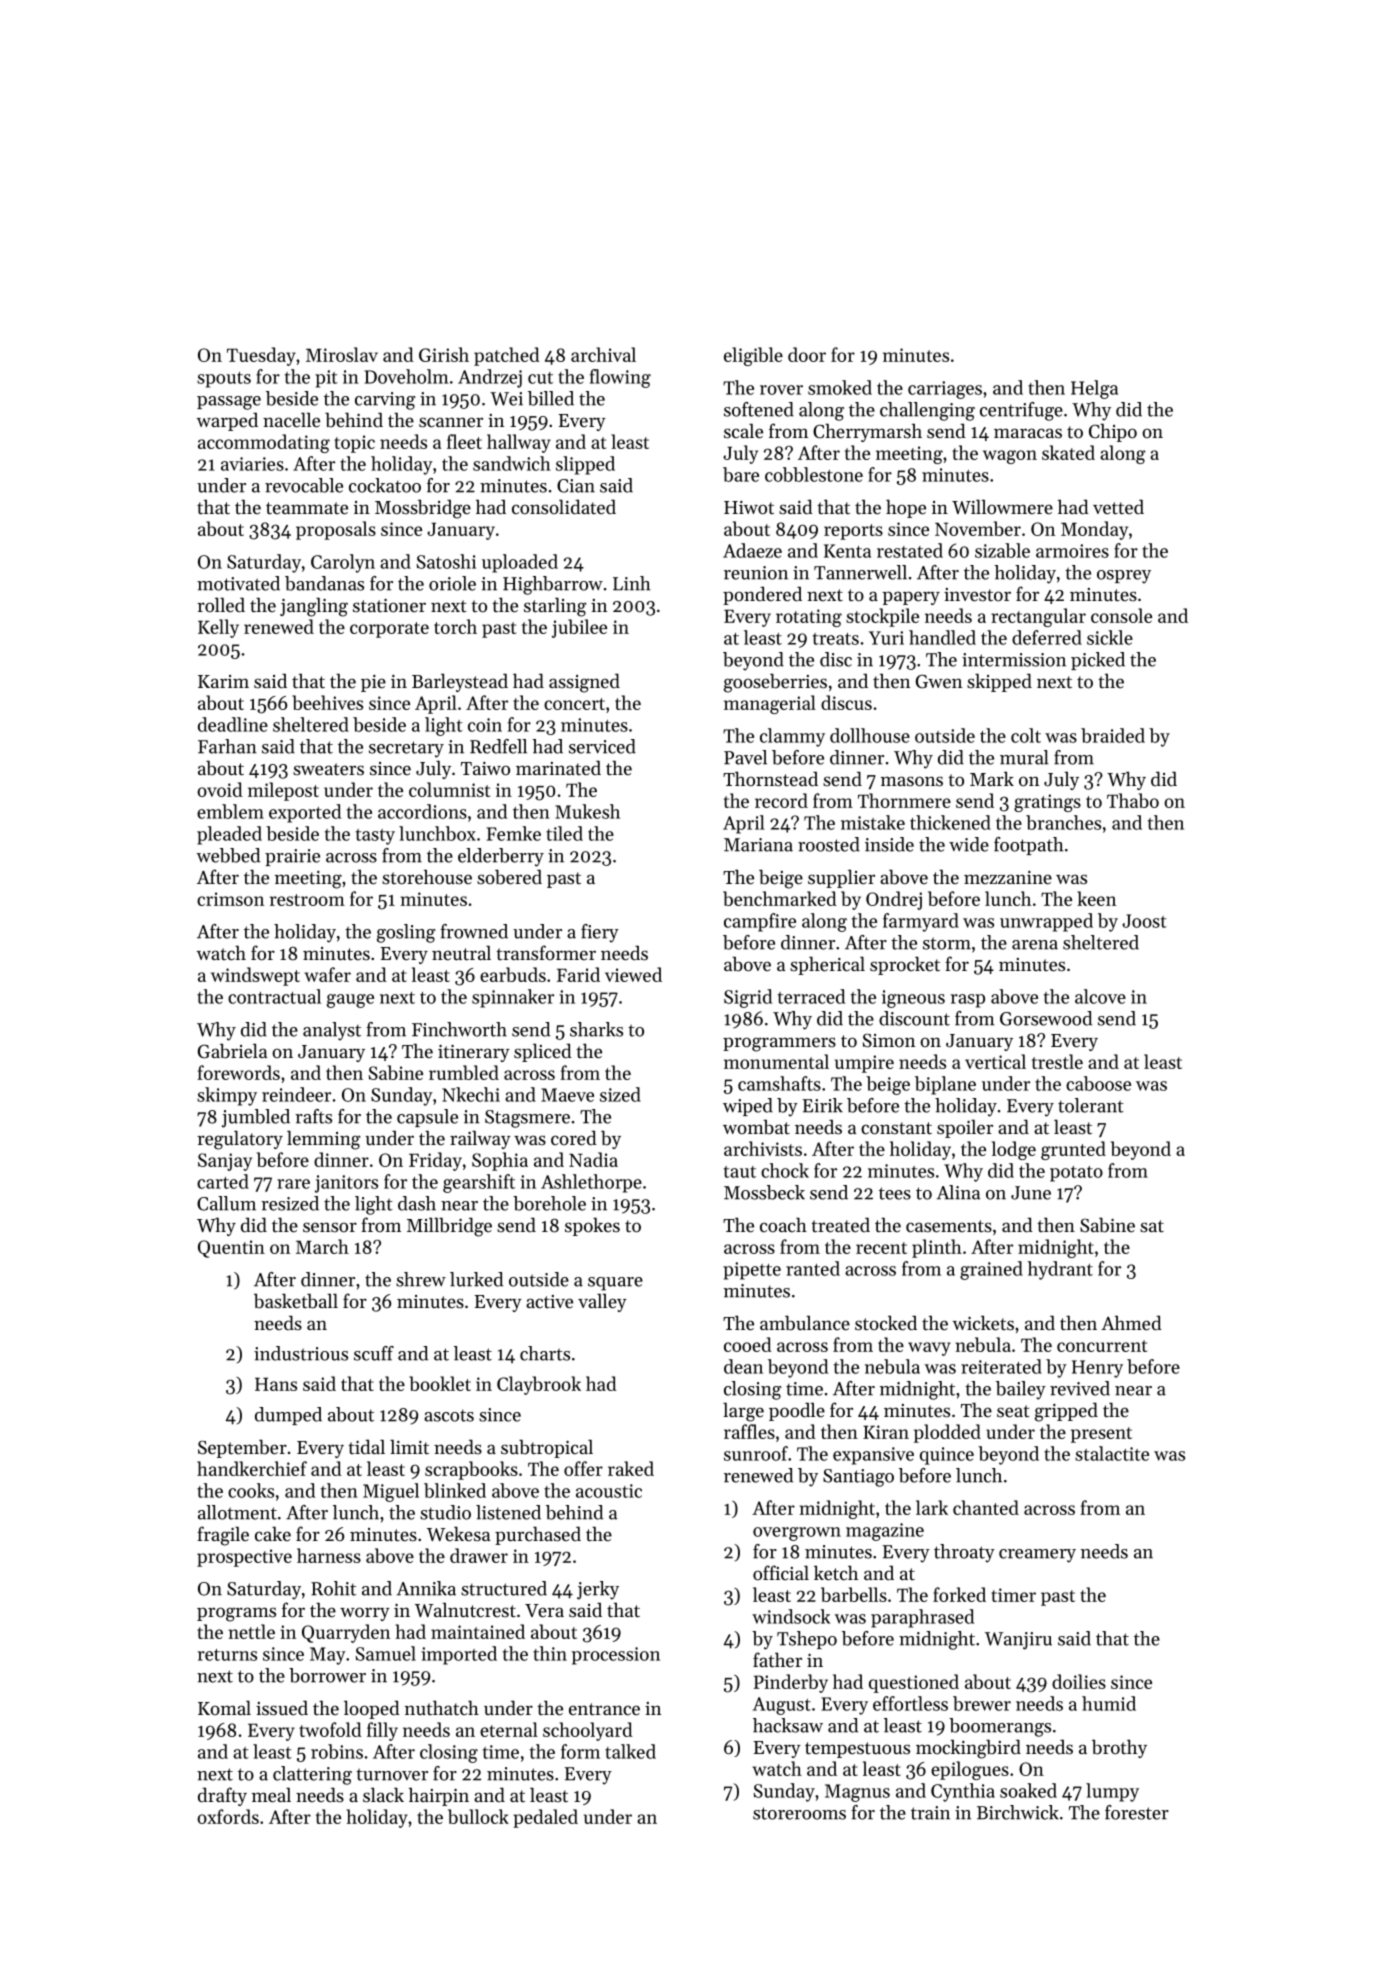 Image resolution: width=1386 pixels, height=1969 pixels. Describe the element at coordinates (1098, 1083) in the document. I see `caboose` at that location.
